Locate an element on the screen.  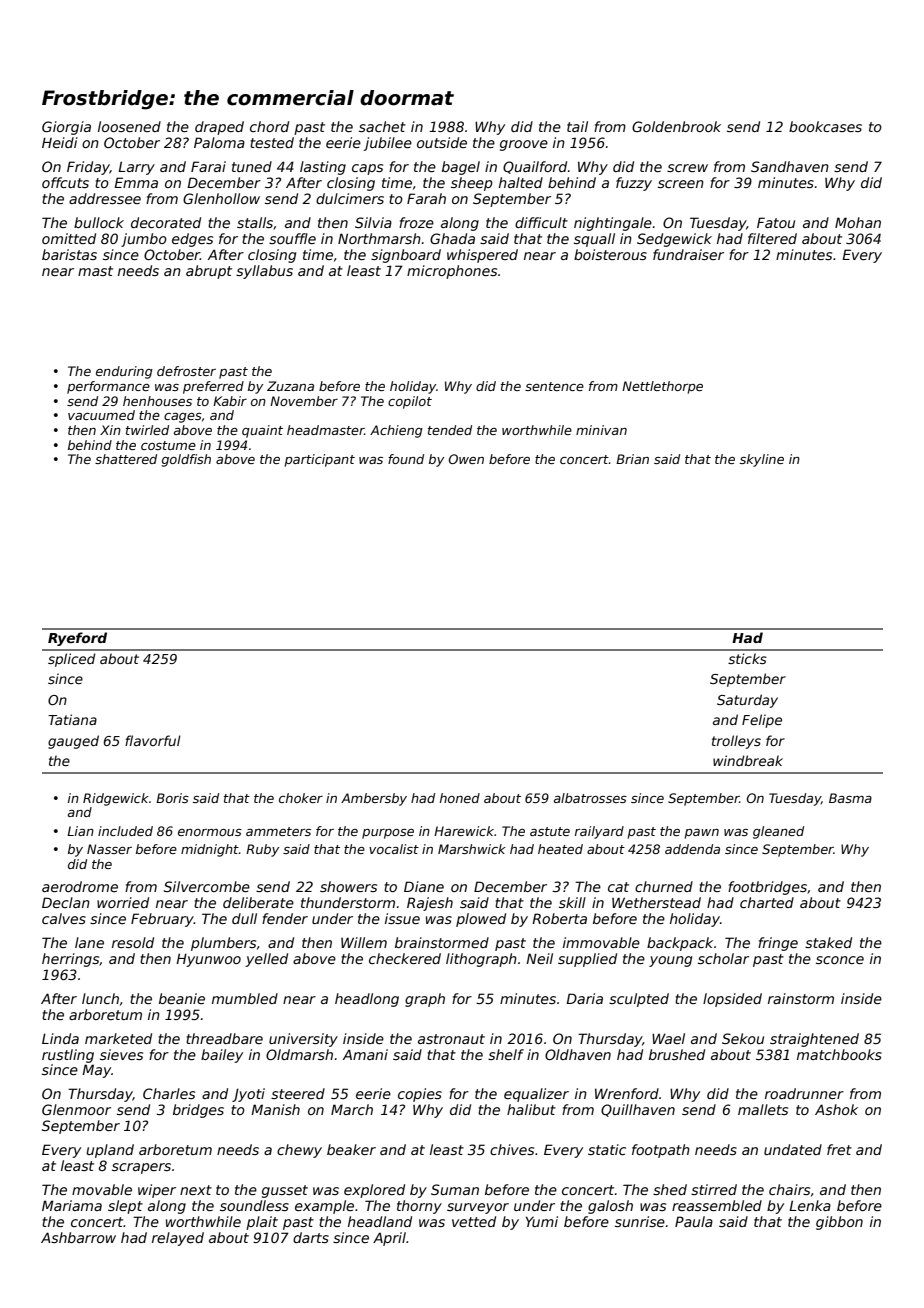
Ryeford is located at coordinates (77, 639).
